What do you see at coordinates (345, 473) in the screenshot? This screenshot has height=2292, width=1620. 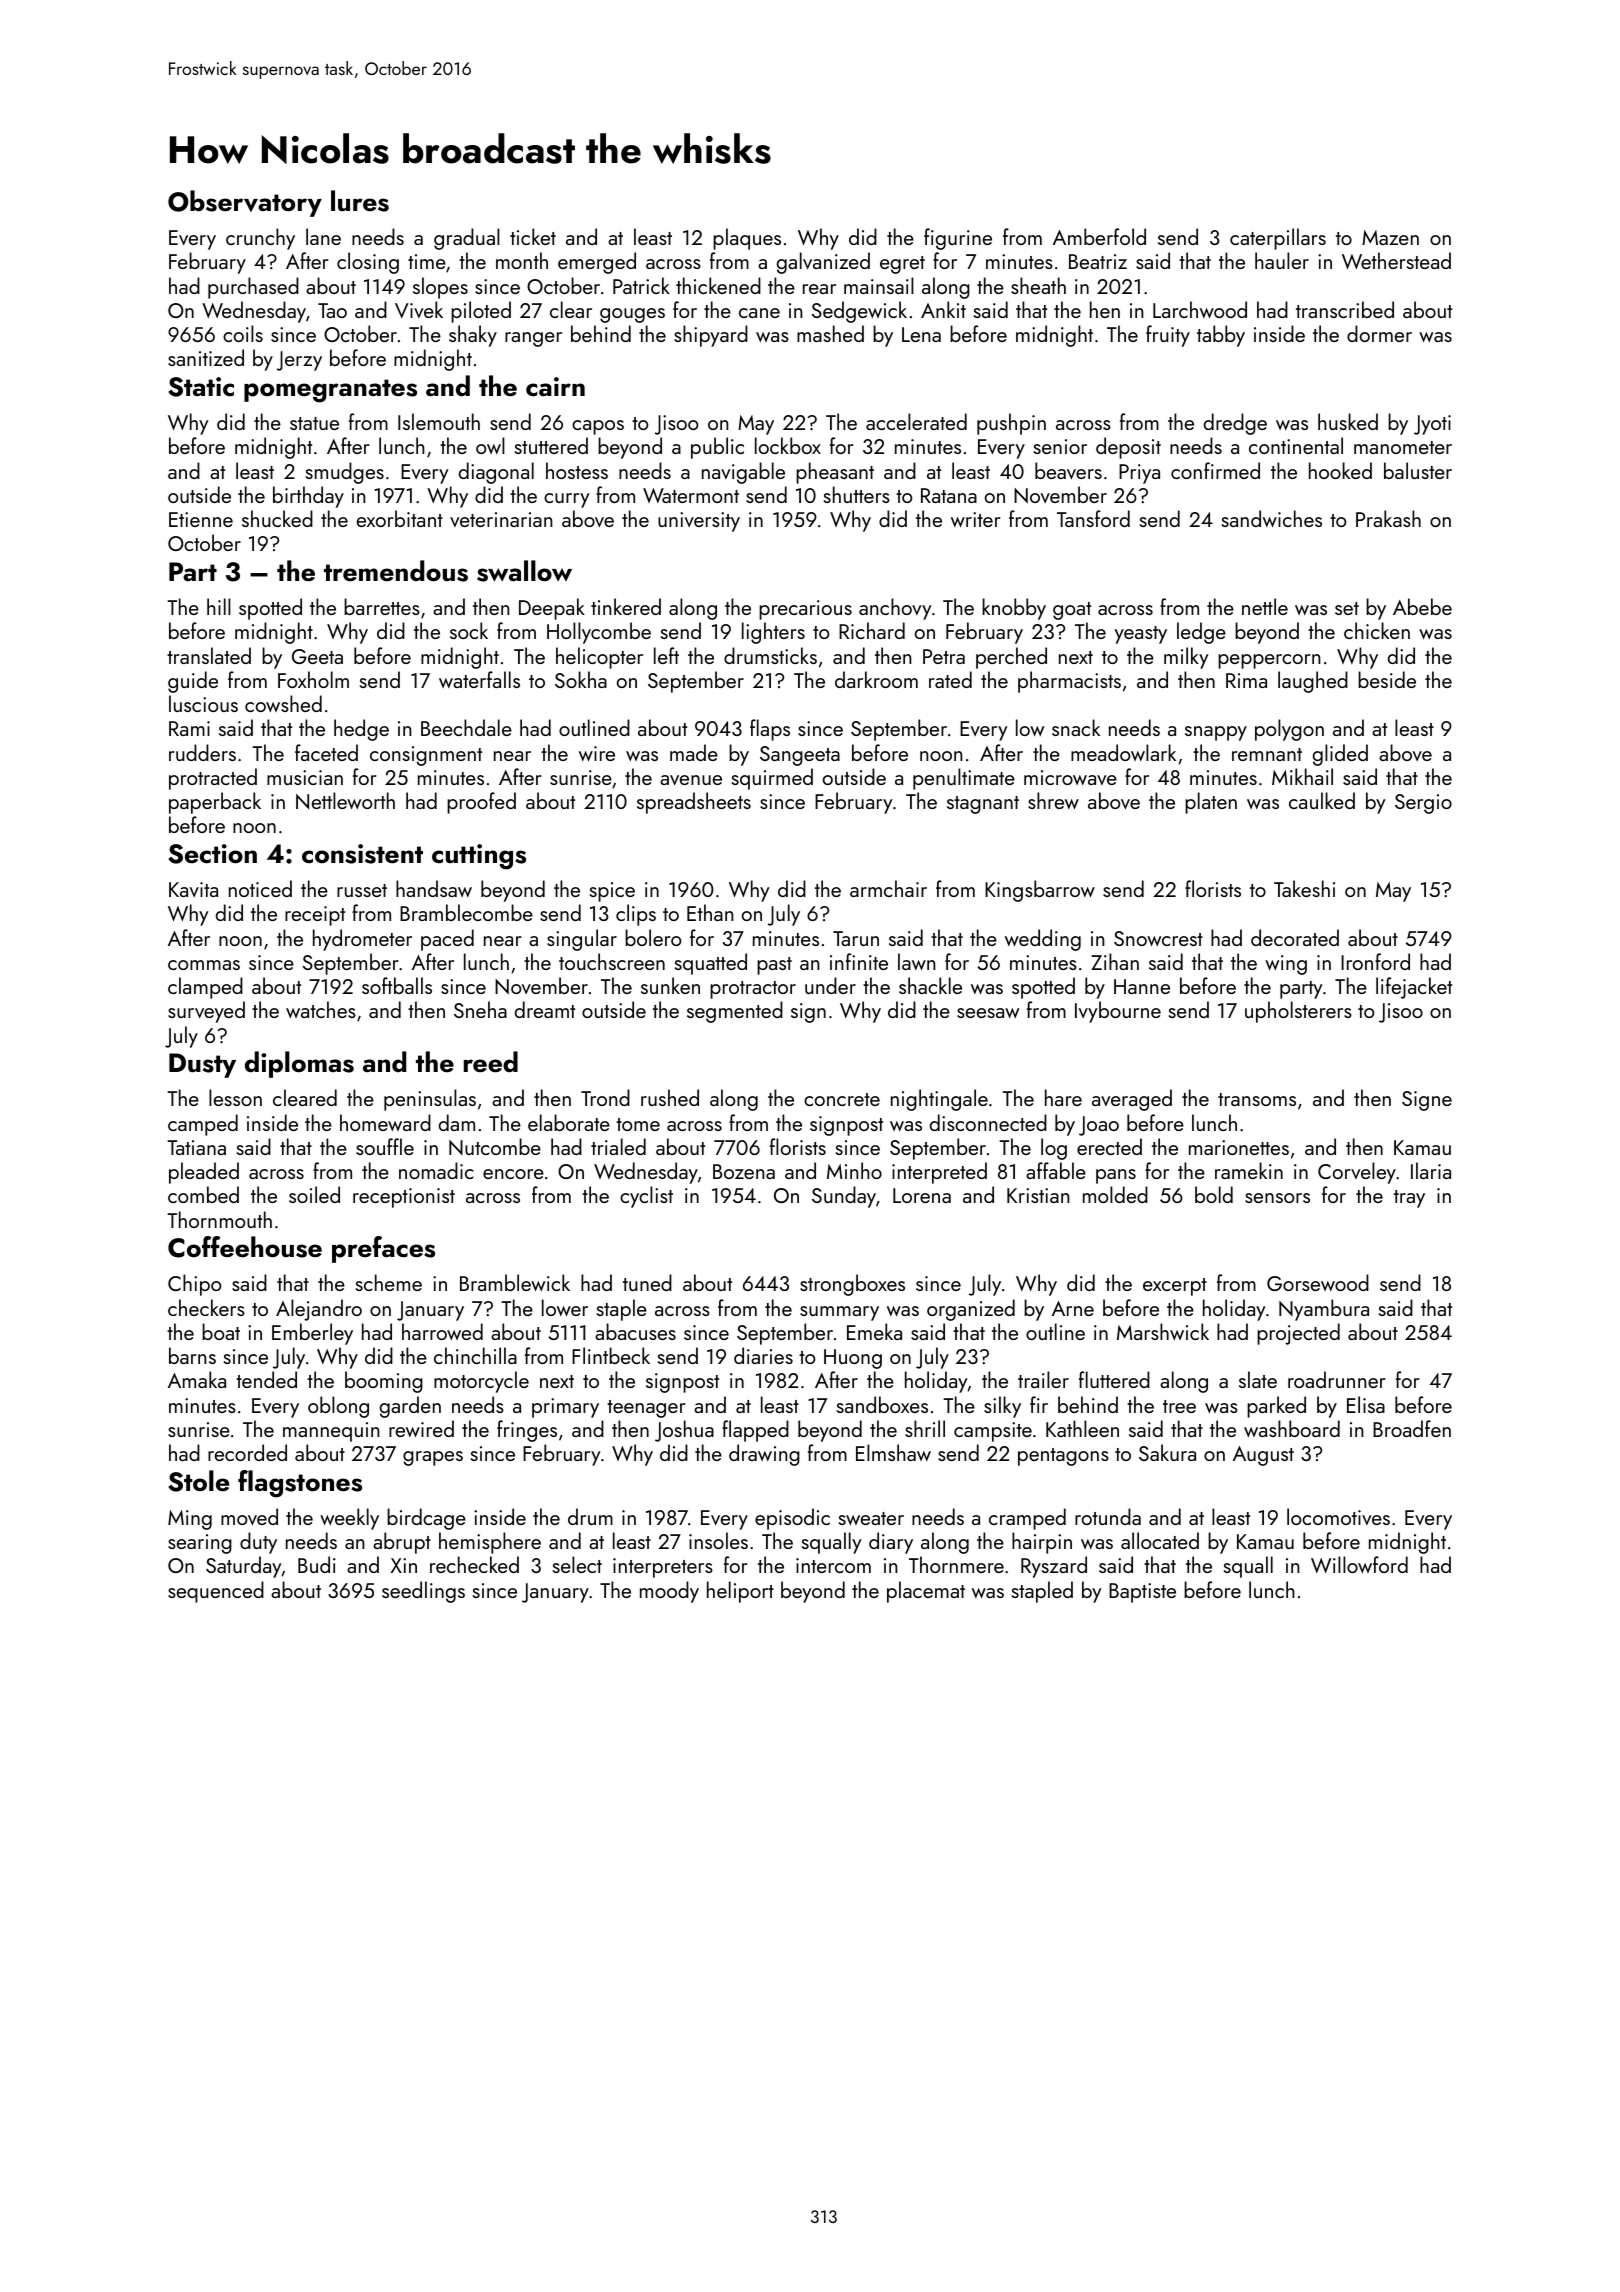 I see `smudges` at bounding box center [345, 473].
